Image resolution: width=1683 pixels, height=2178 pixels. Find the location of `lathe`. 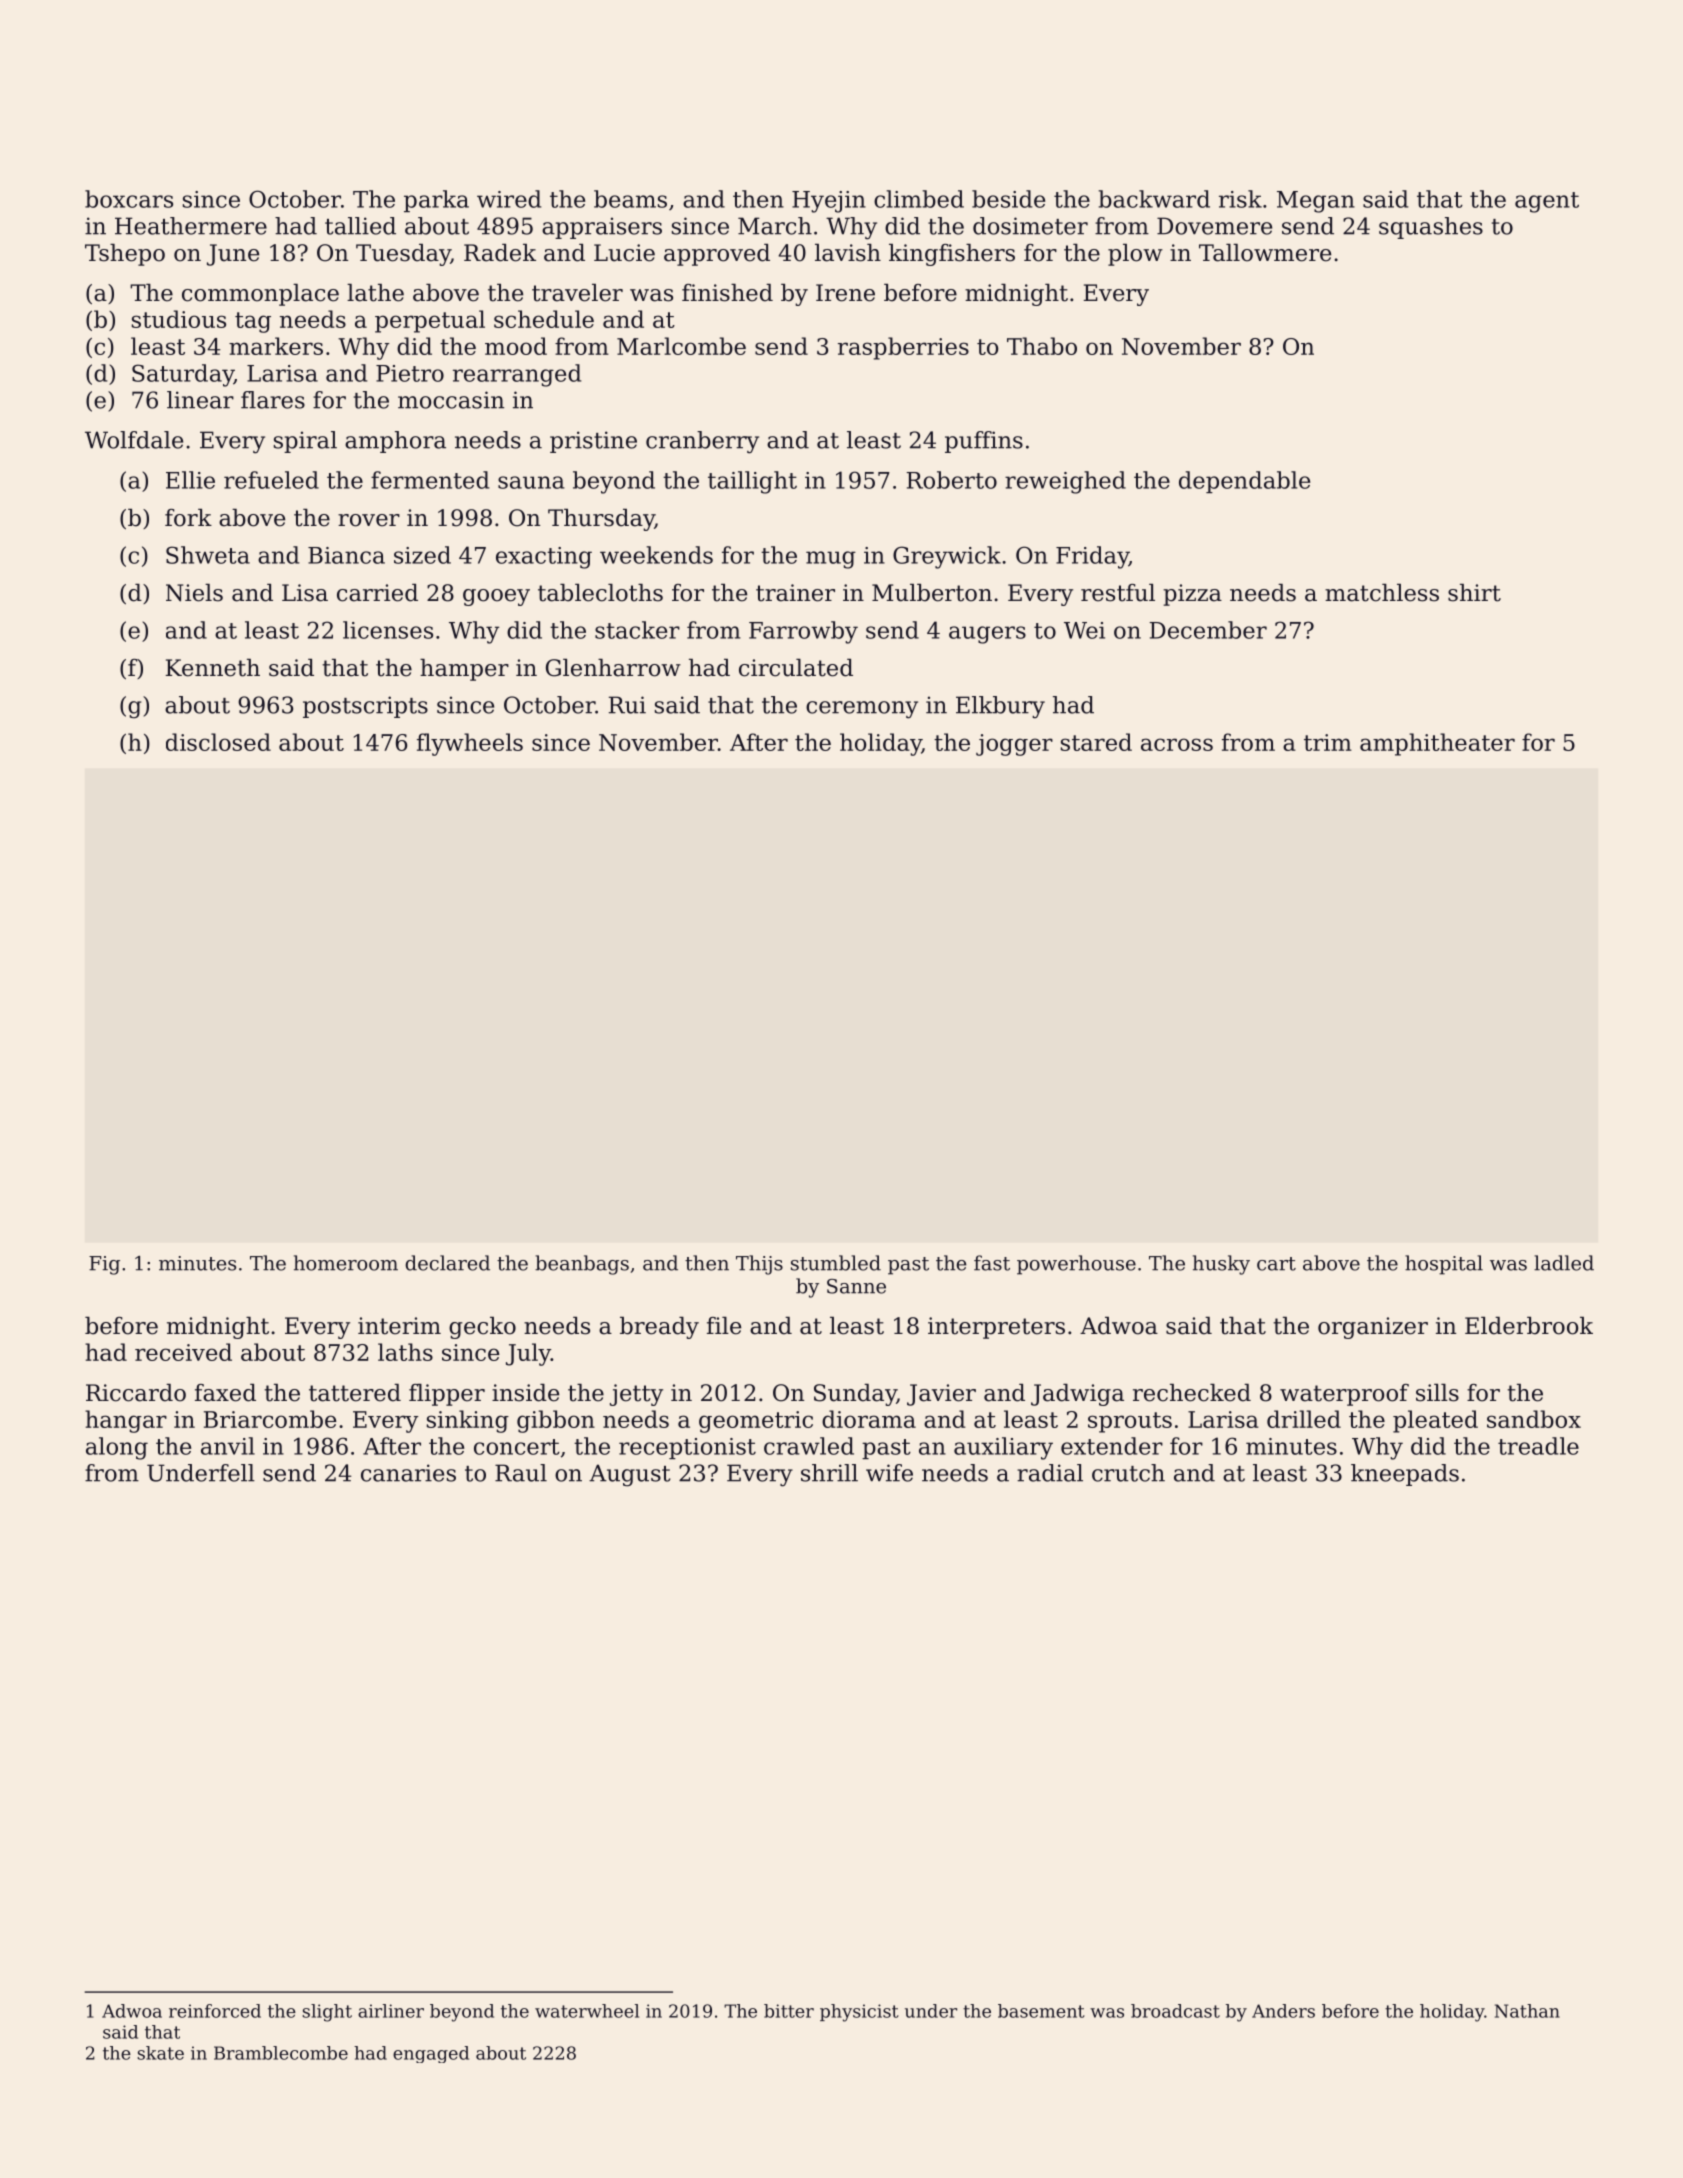

lathe is located at coordinates (375, 293).
